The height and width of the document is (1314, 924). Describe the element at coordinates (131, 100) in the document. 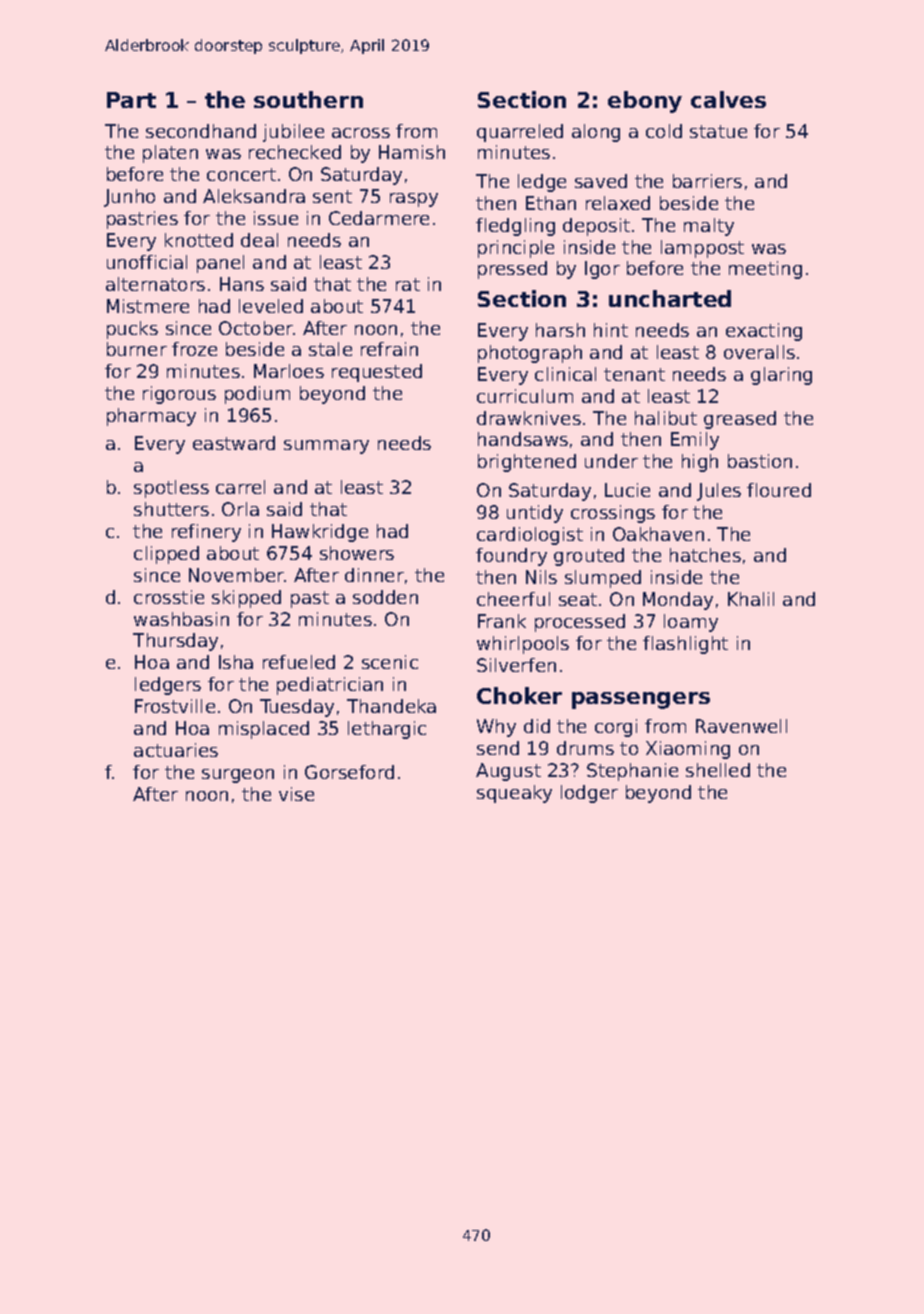

I see `Part` at that location.
